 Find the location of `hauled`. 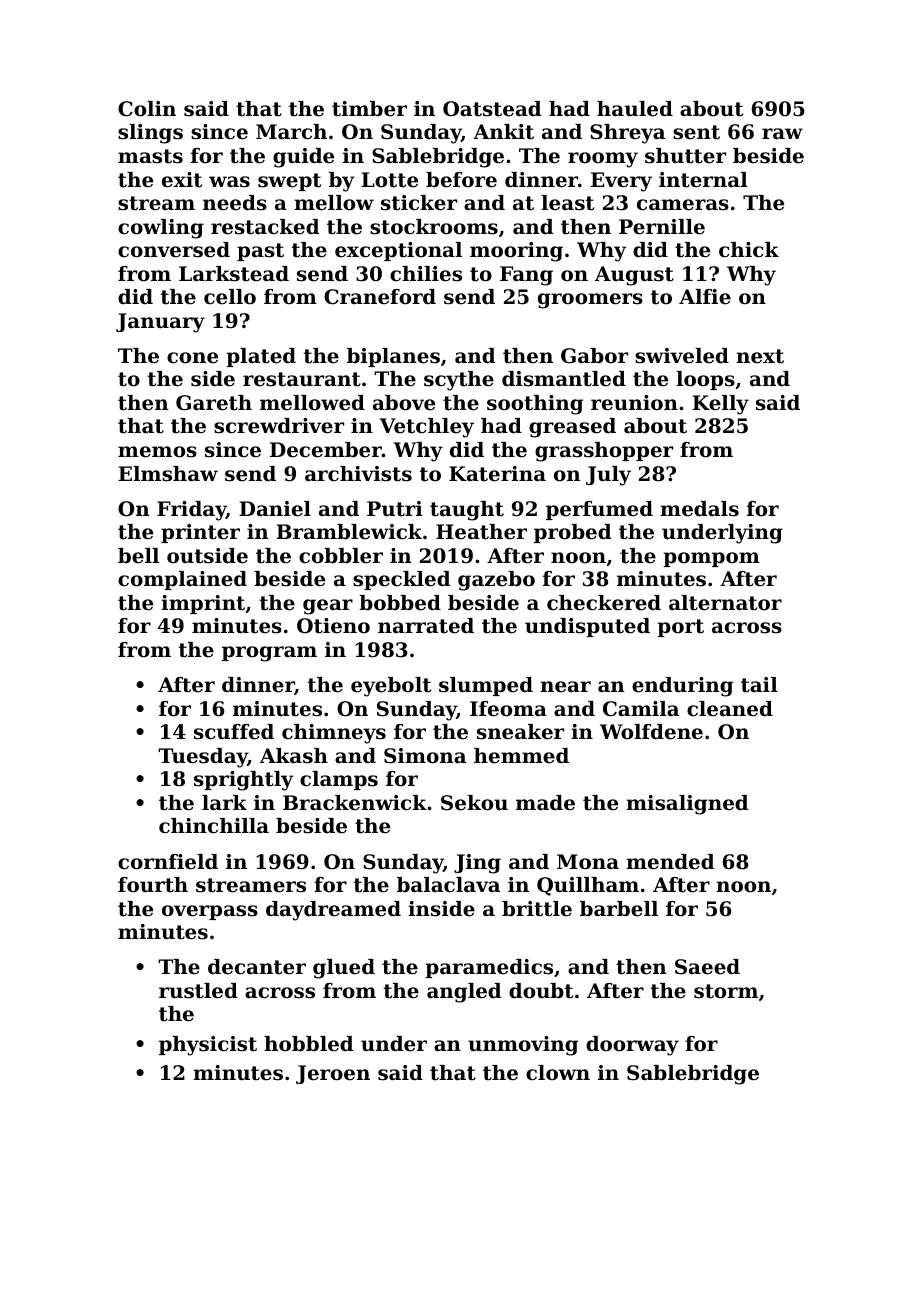

hauled is located at coordinates (635, 109).
